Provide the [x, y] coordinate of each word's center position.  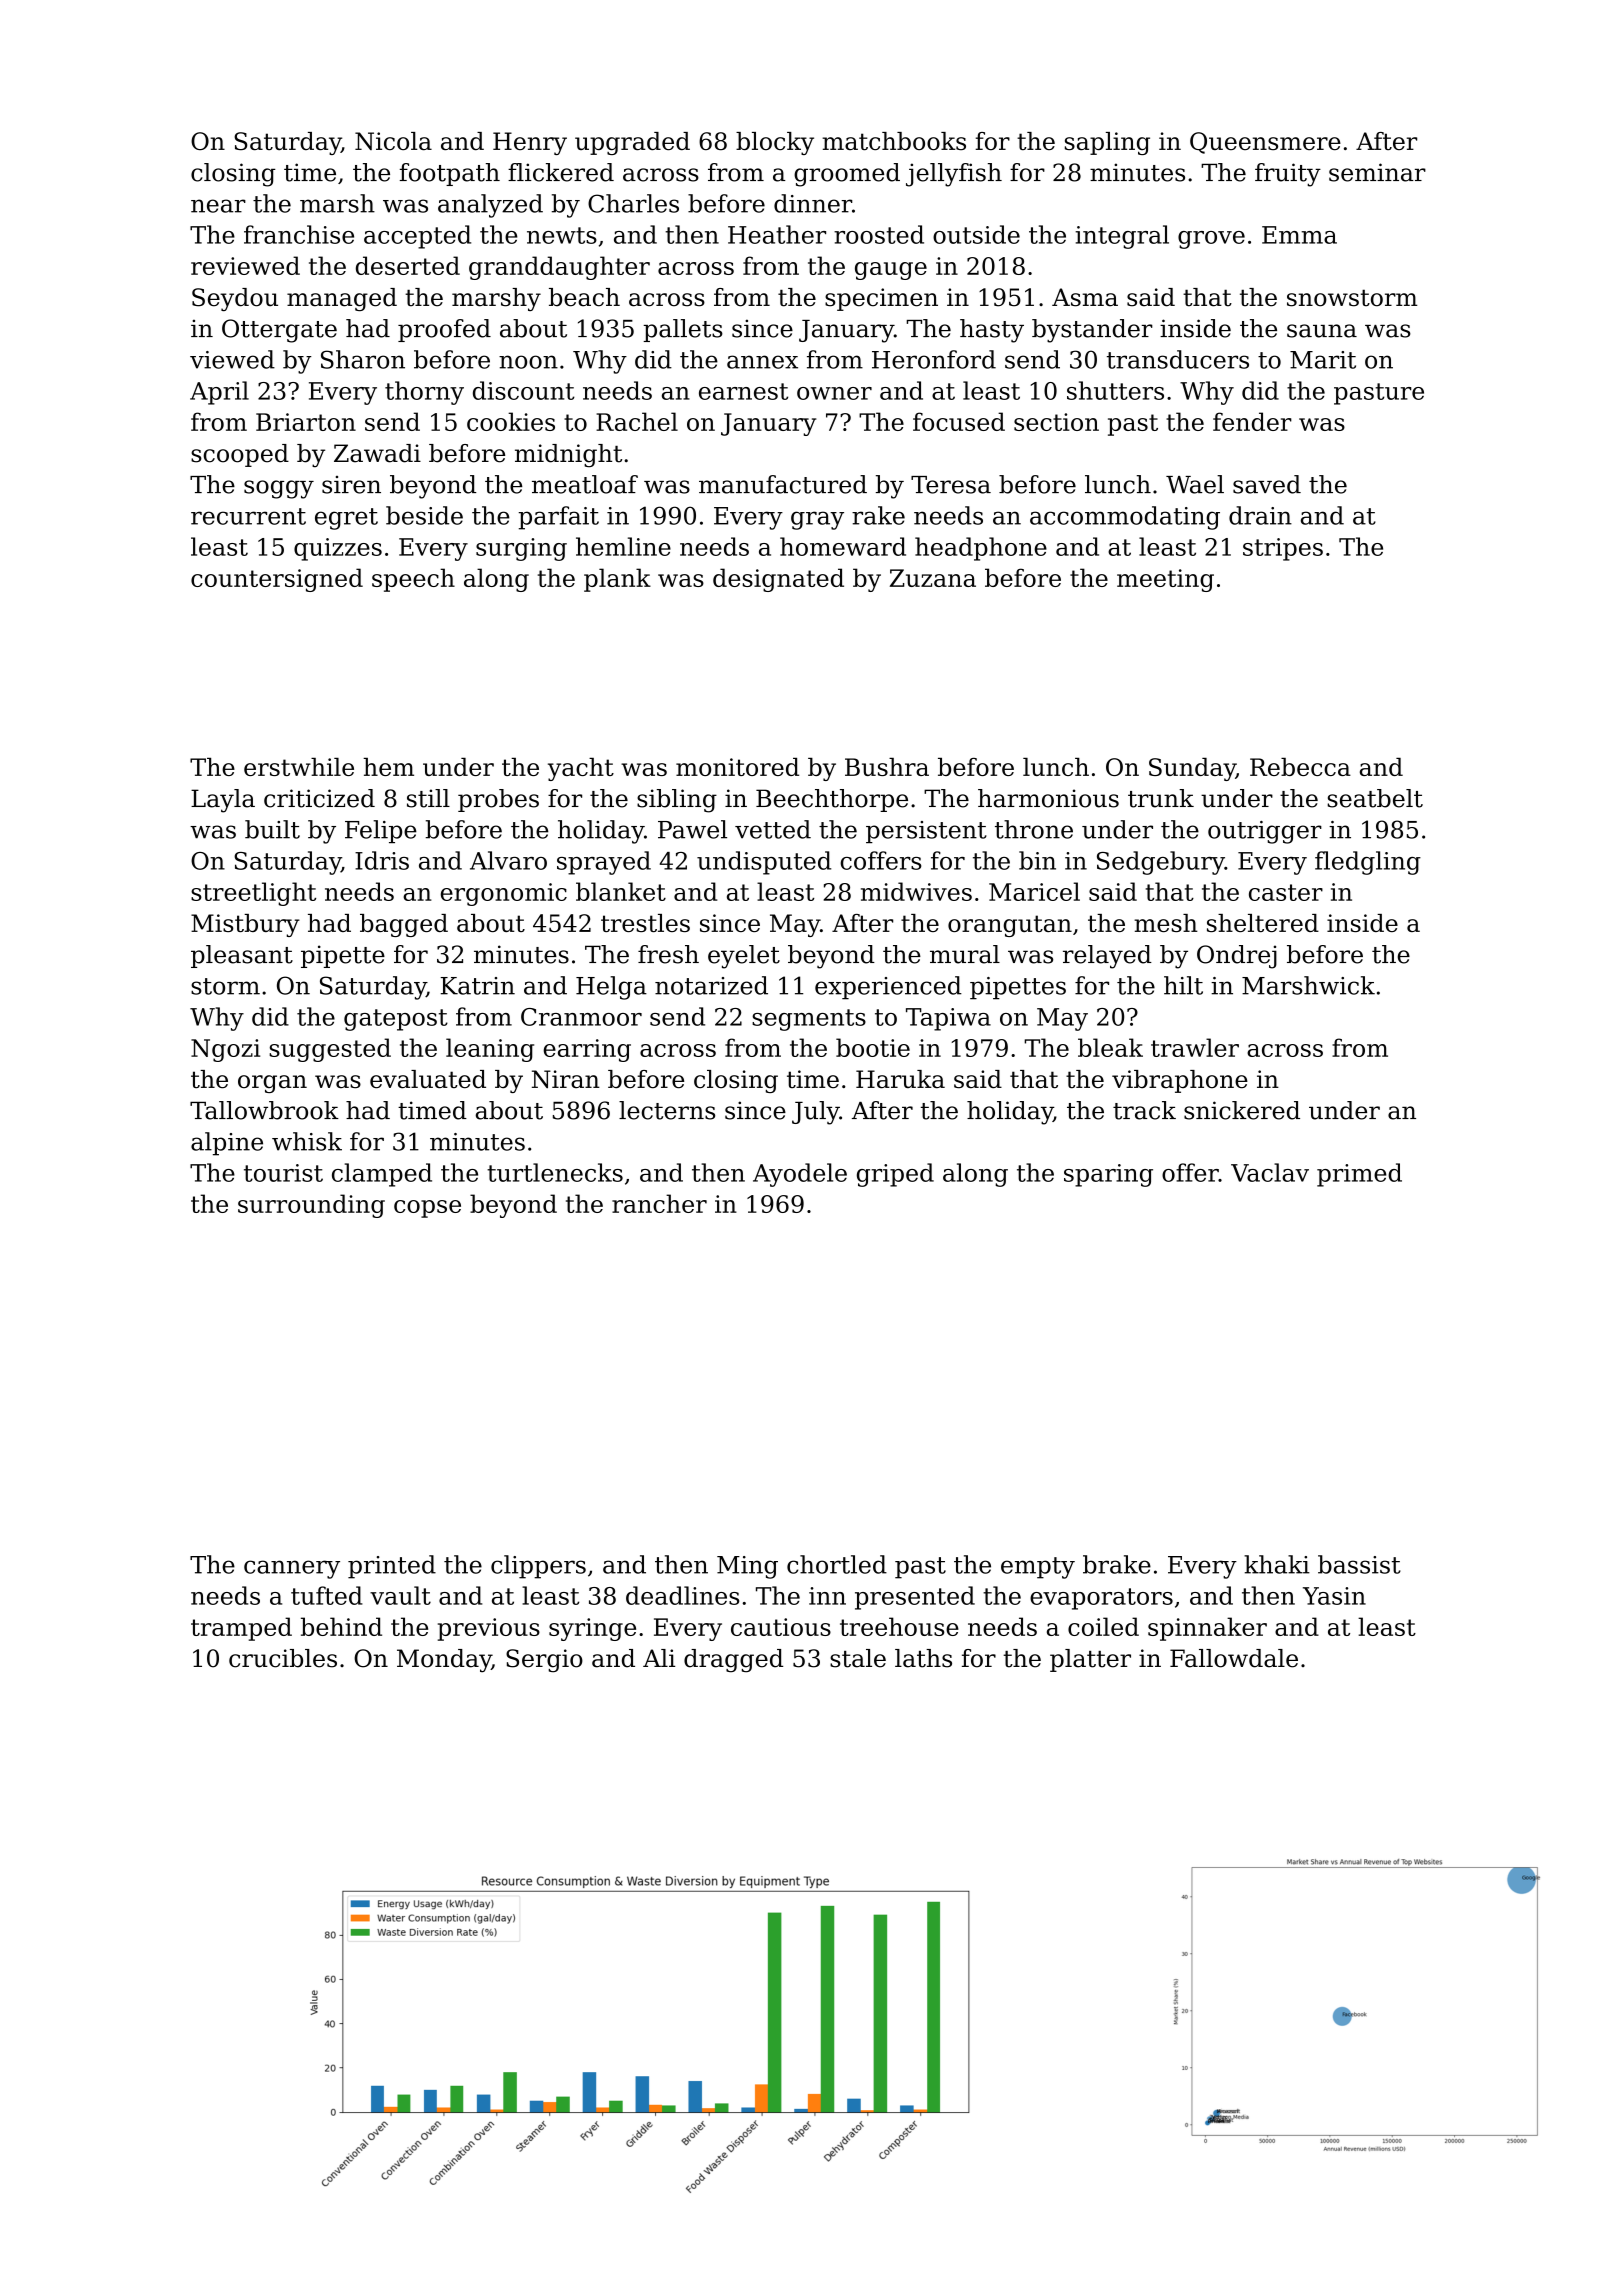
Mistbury [245, 925]
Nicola [393, 141]
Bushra [887, 767]
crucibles [283, 1658]
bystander [1092, 331]
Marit [1323, 360]
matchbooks [894, 141]
